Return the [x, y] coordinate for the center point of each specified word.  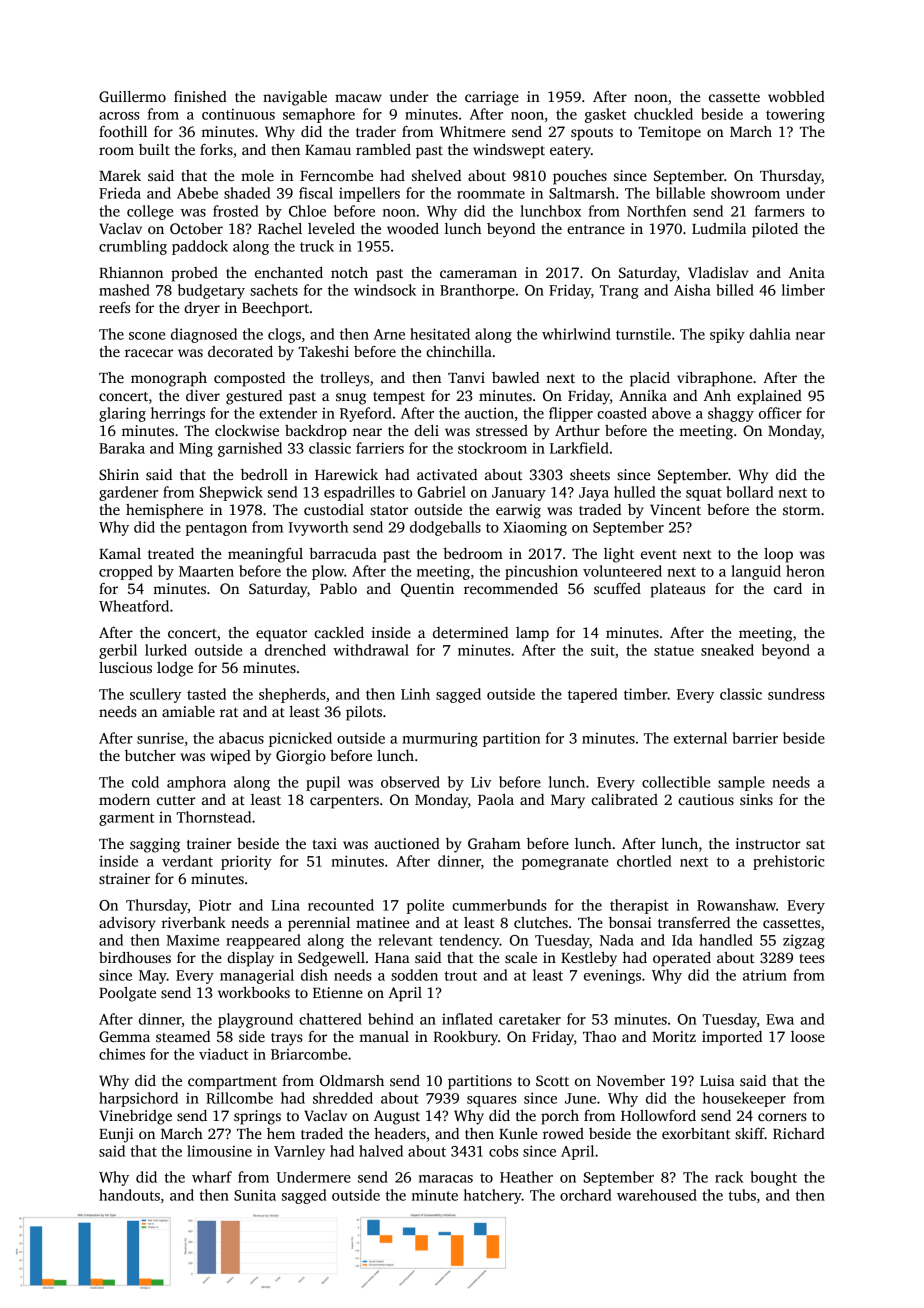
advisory [127, 924]
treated [171, 553]
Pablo [338, 588]
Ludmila [719, 228]
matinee [382, 922]
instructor [768, 843]
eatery [570, 152]
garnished [250, 449]
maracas [446, 1179]
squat [704, 494]
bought [774, 1178]
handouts [129, 1195]
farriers [380, 448]
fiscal [316, 193]
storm [802, 510]
